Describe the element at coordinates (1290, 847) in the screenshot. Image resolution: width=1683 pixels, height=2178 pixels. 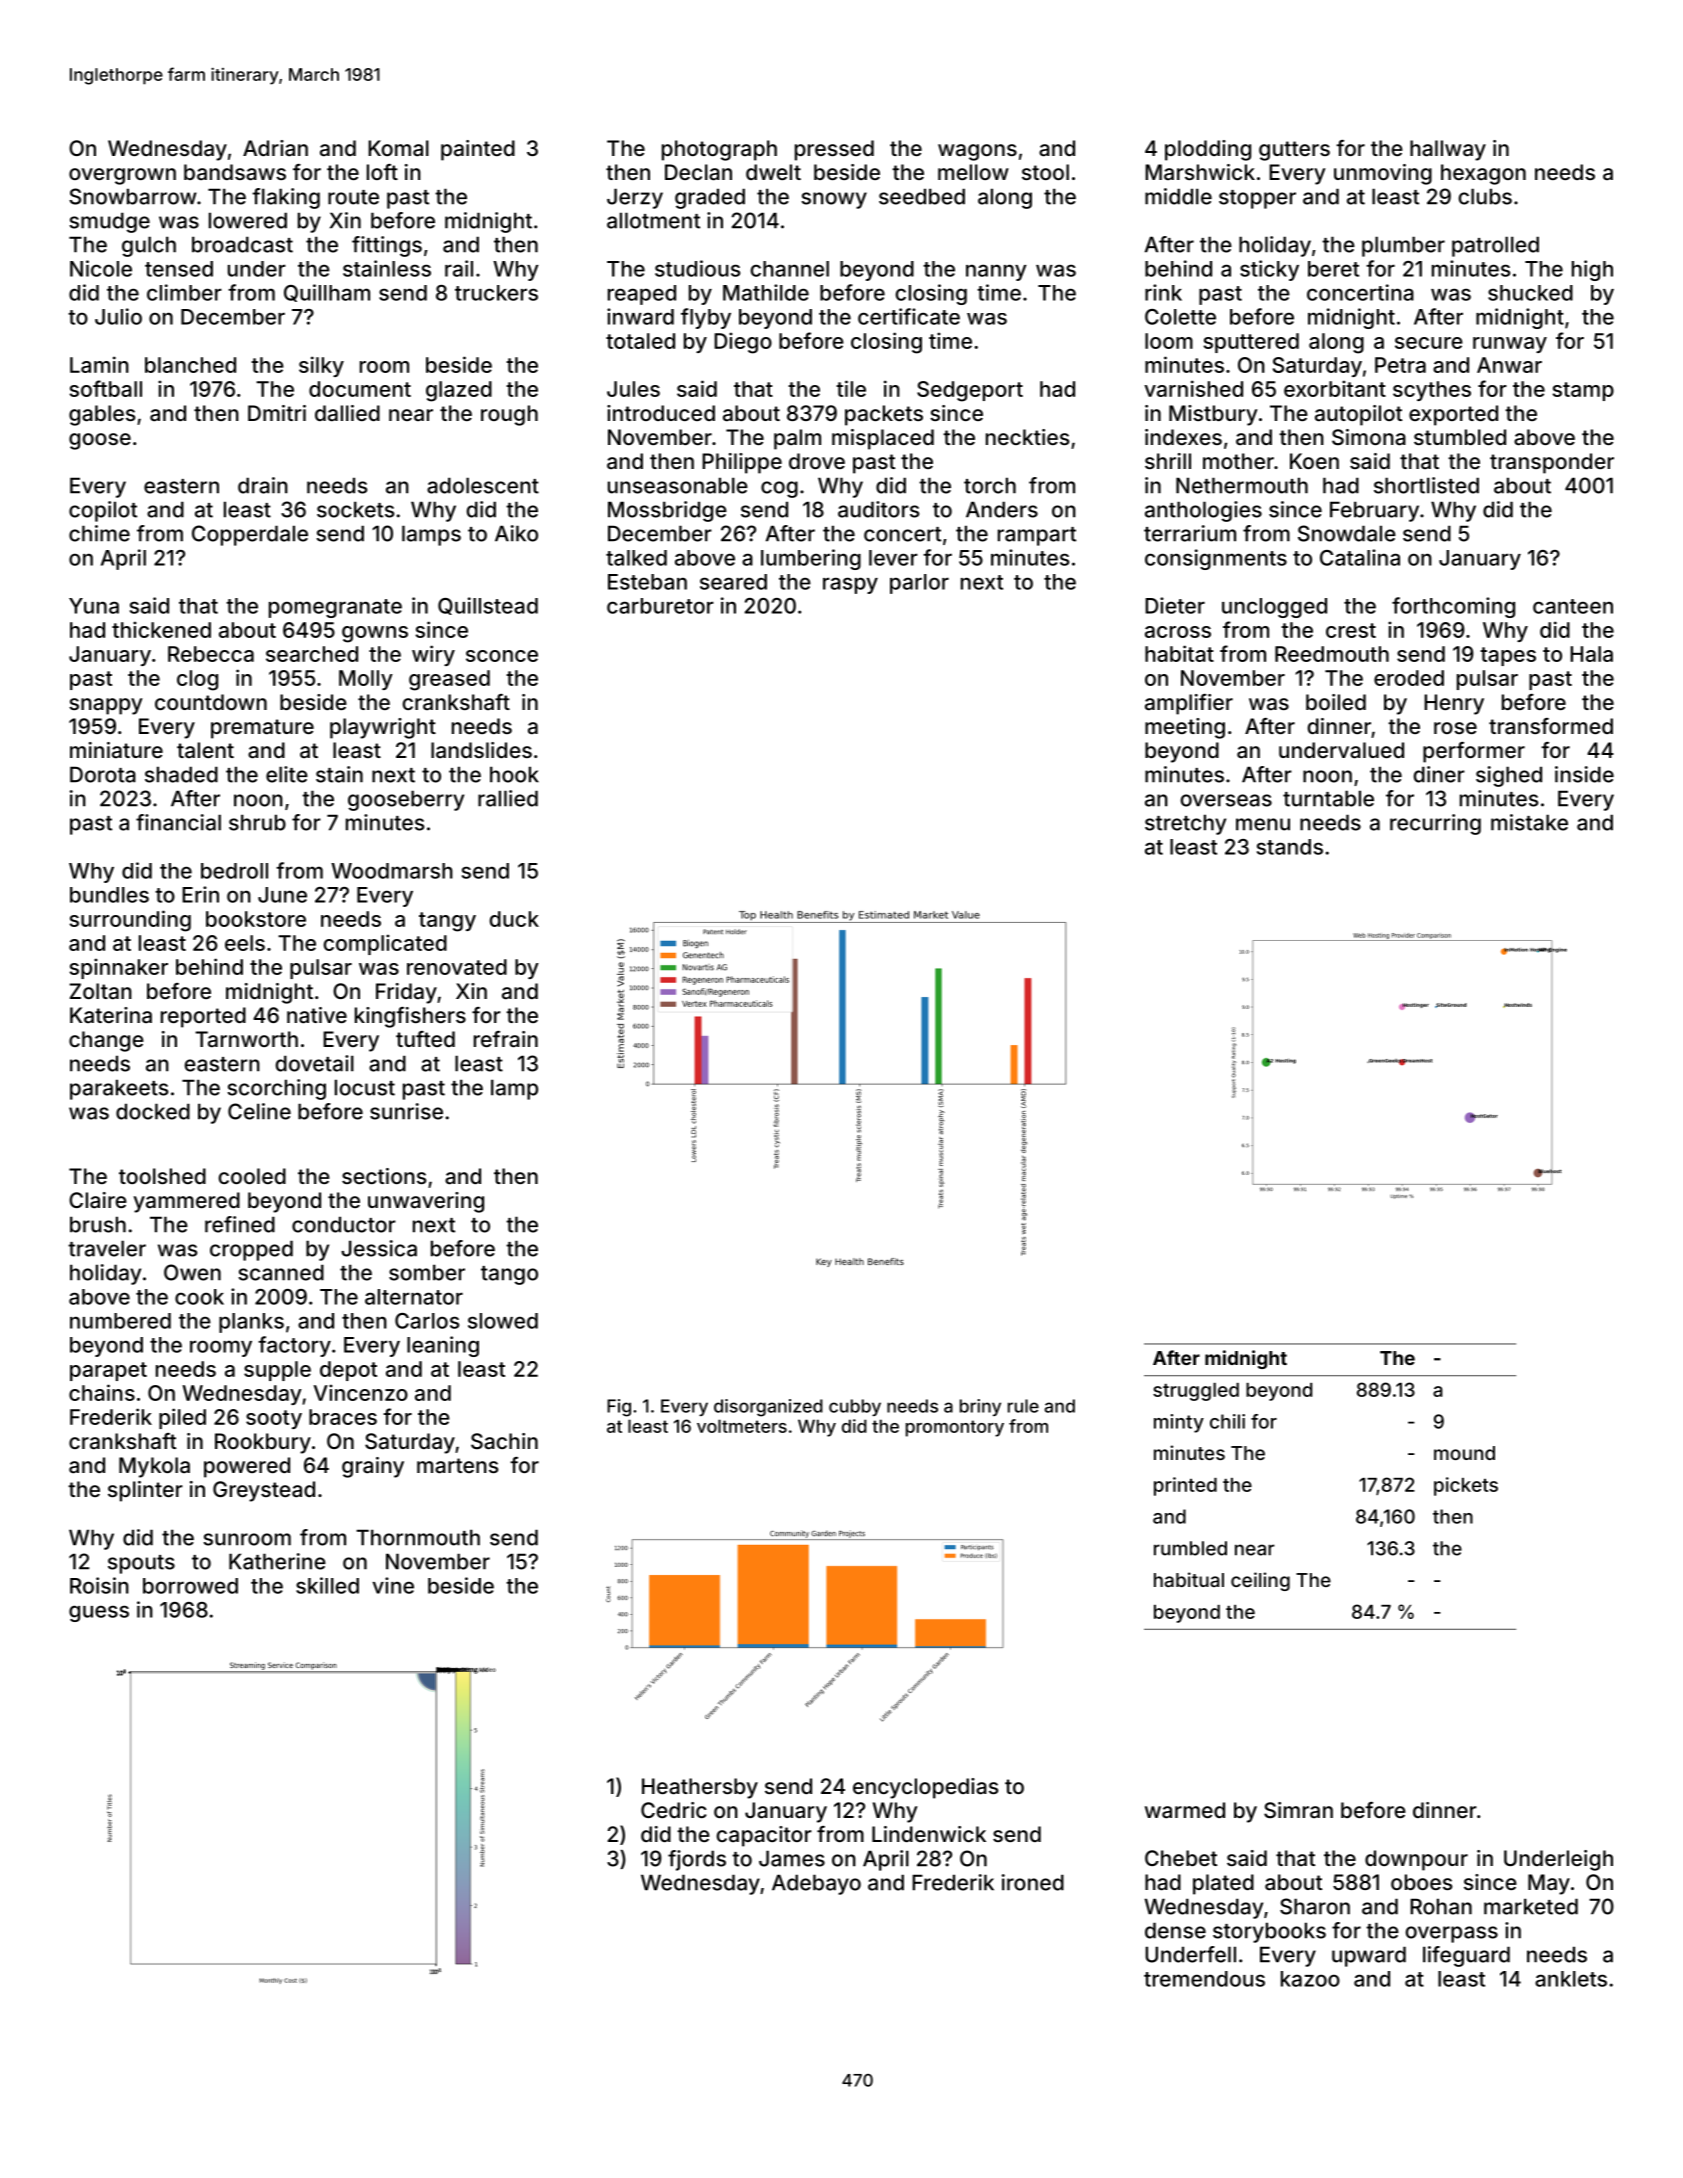
I see `stands` at that location.
